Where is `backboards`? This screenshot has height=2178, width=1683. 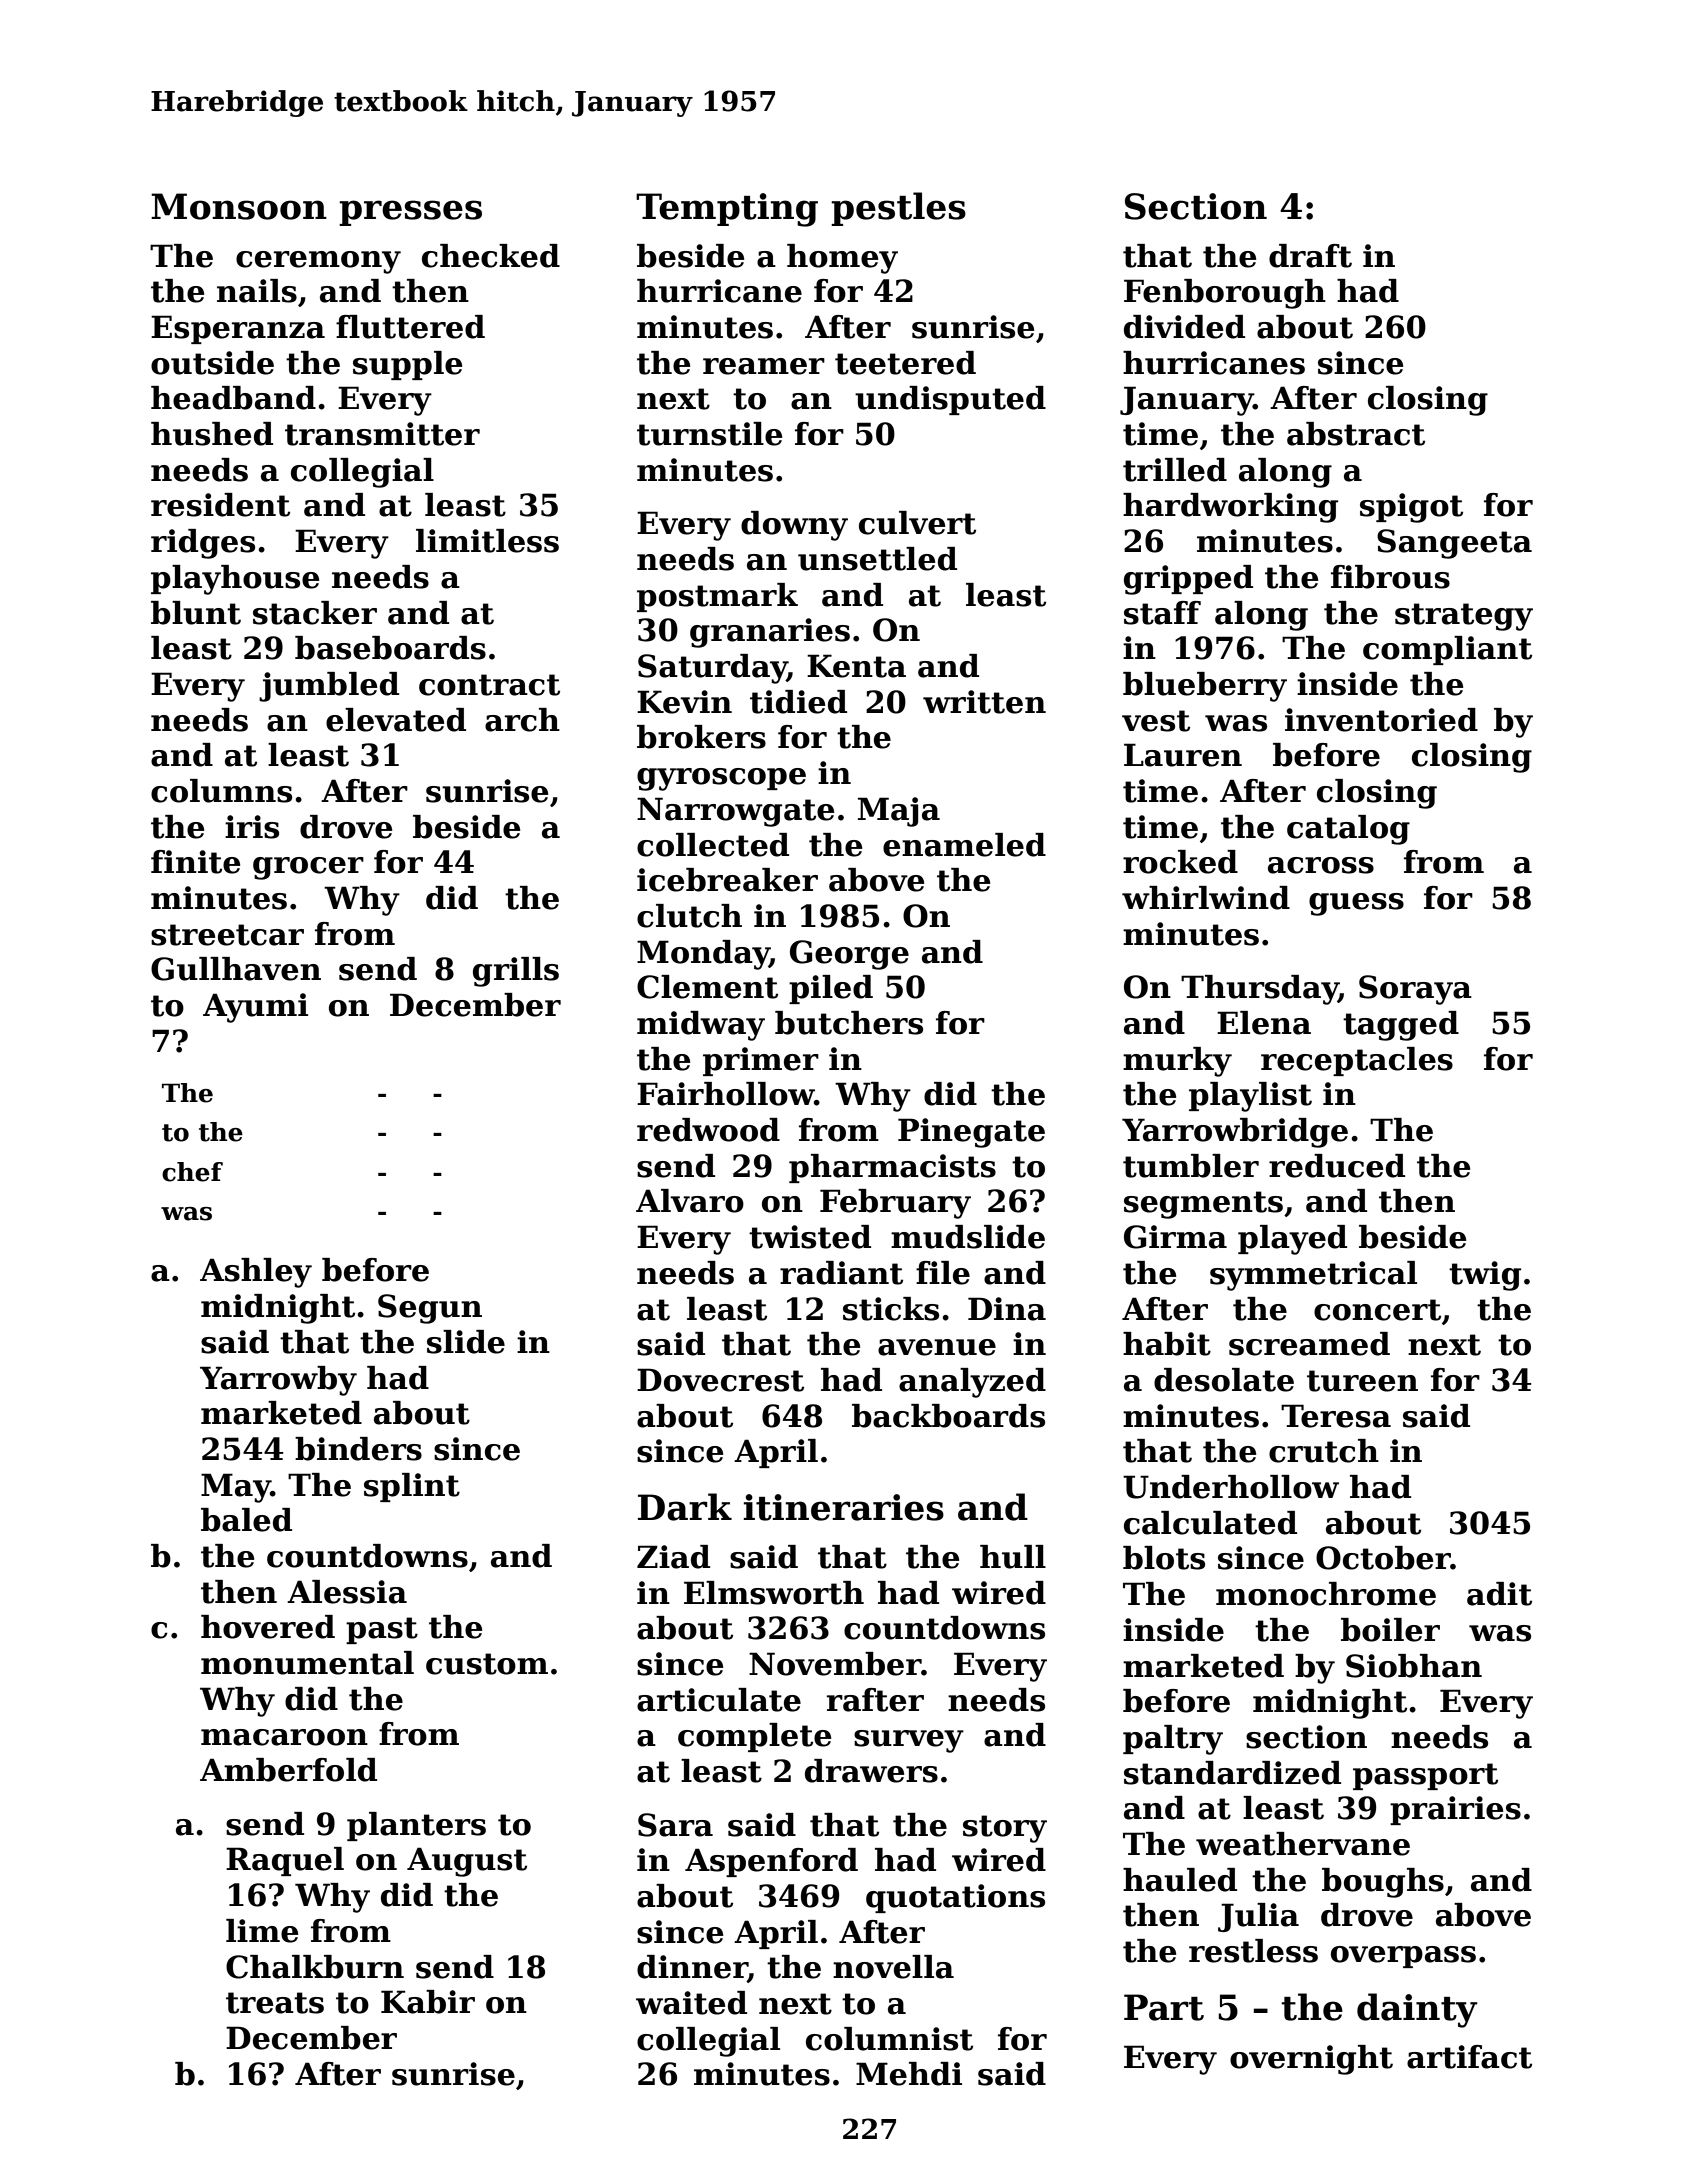
backboards is located at coordinates (948, 1416).
